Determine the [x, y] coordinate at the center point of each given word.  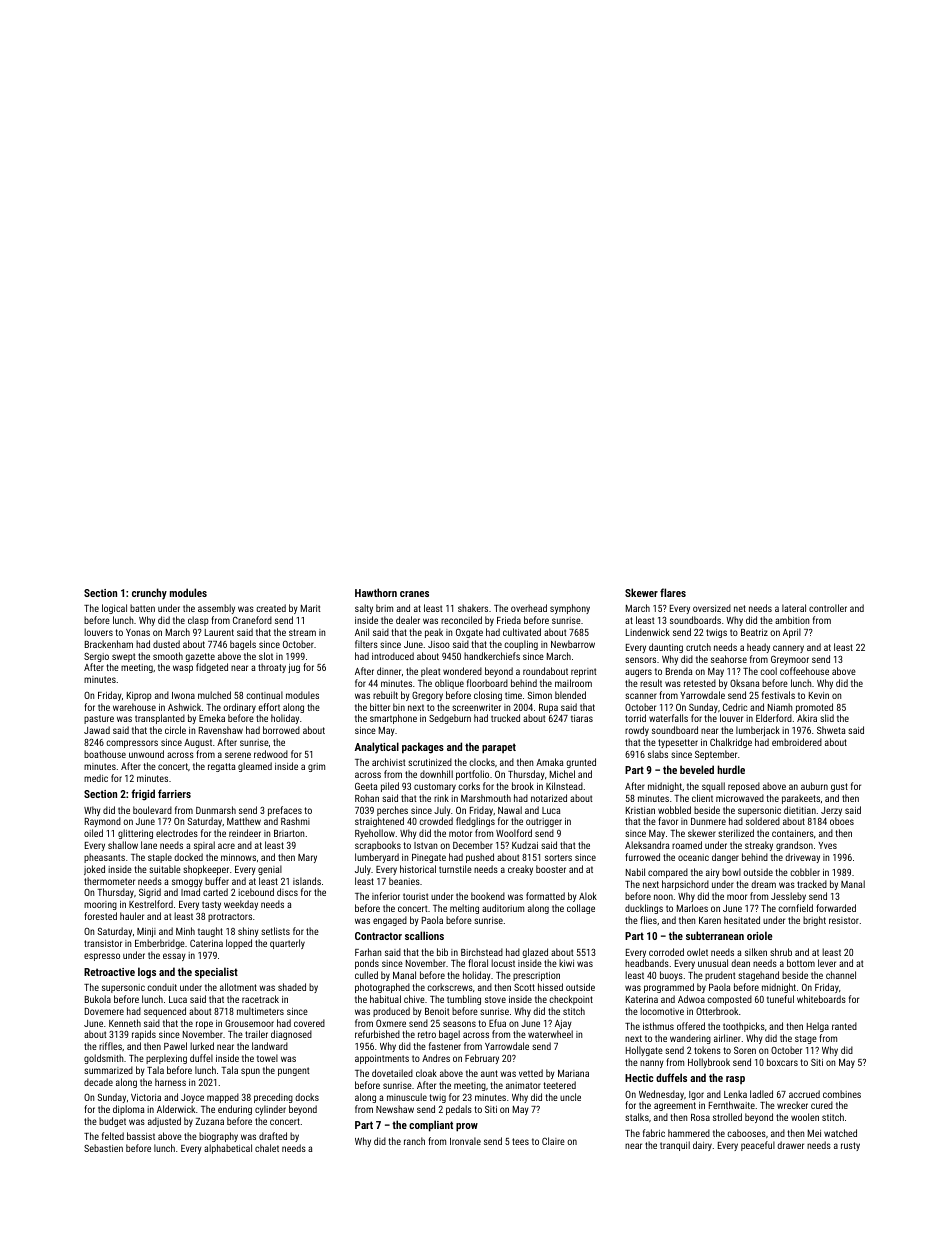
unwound [146, 754]
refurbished [377, 1034]
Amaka [549, 762]
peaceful [758, 1146]
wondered [462, 671]
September [716, 755]
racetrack [260, 999]
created [271, 608]
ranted [844, 1026]
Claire [553, 1141]
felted [113, 1136]
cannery [788, 649]
